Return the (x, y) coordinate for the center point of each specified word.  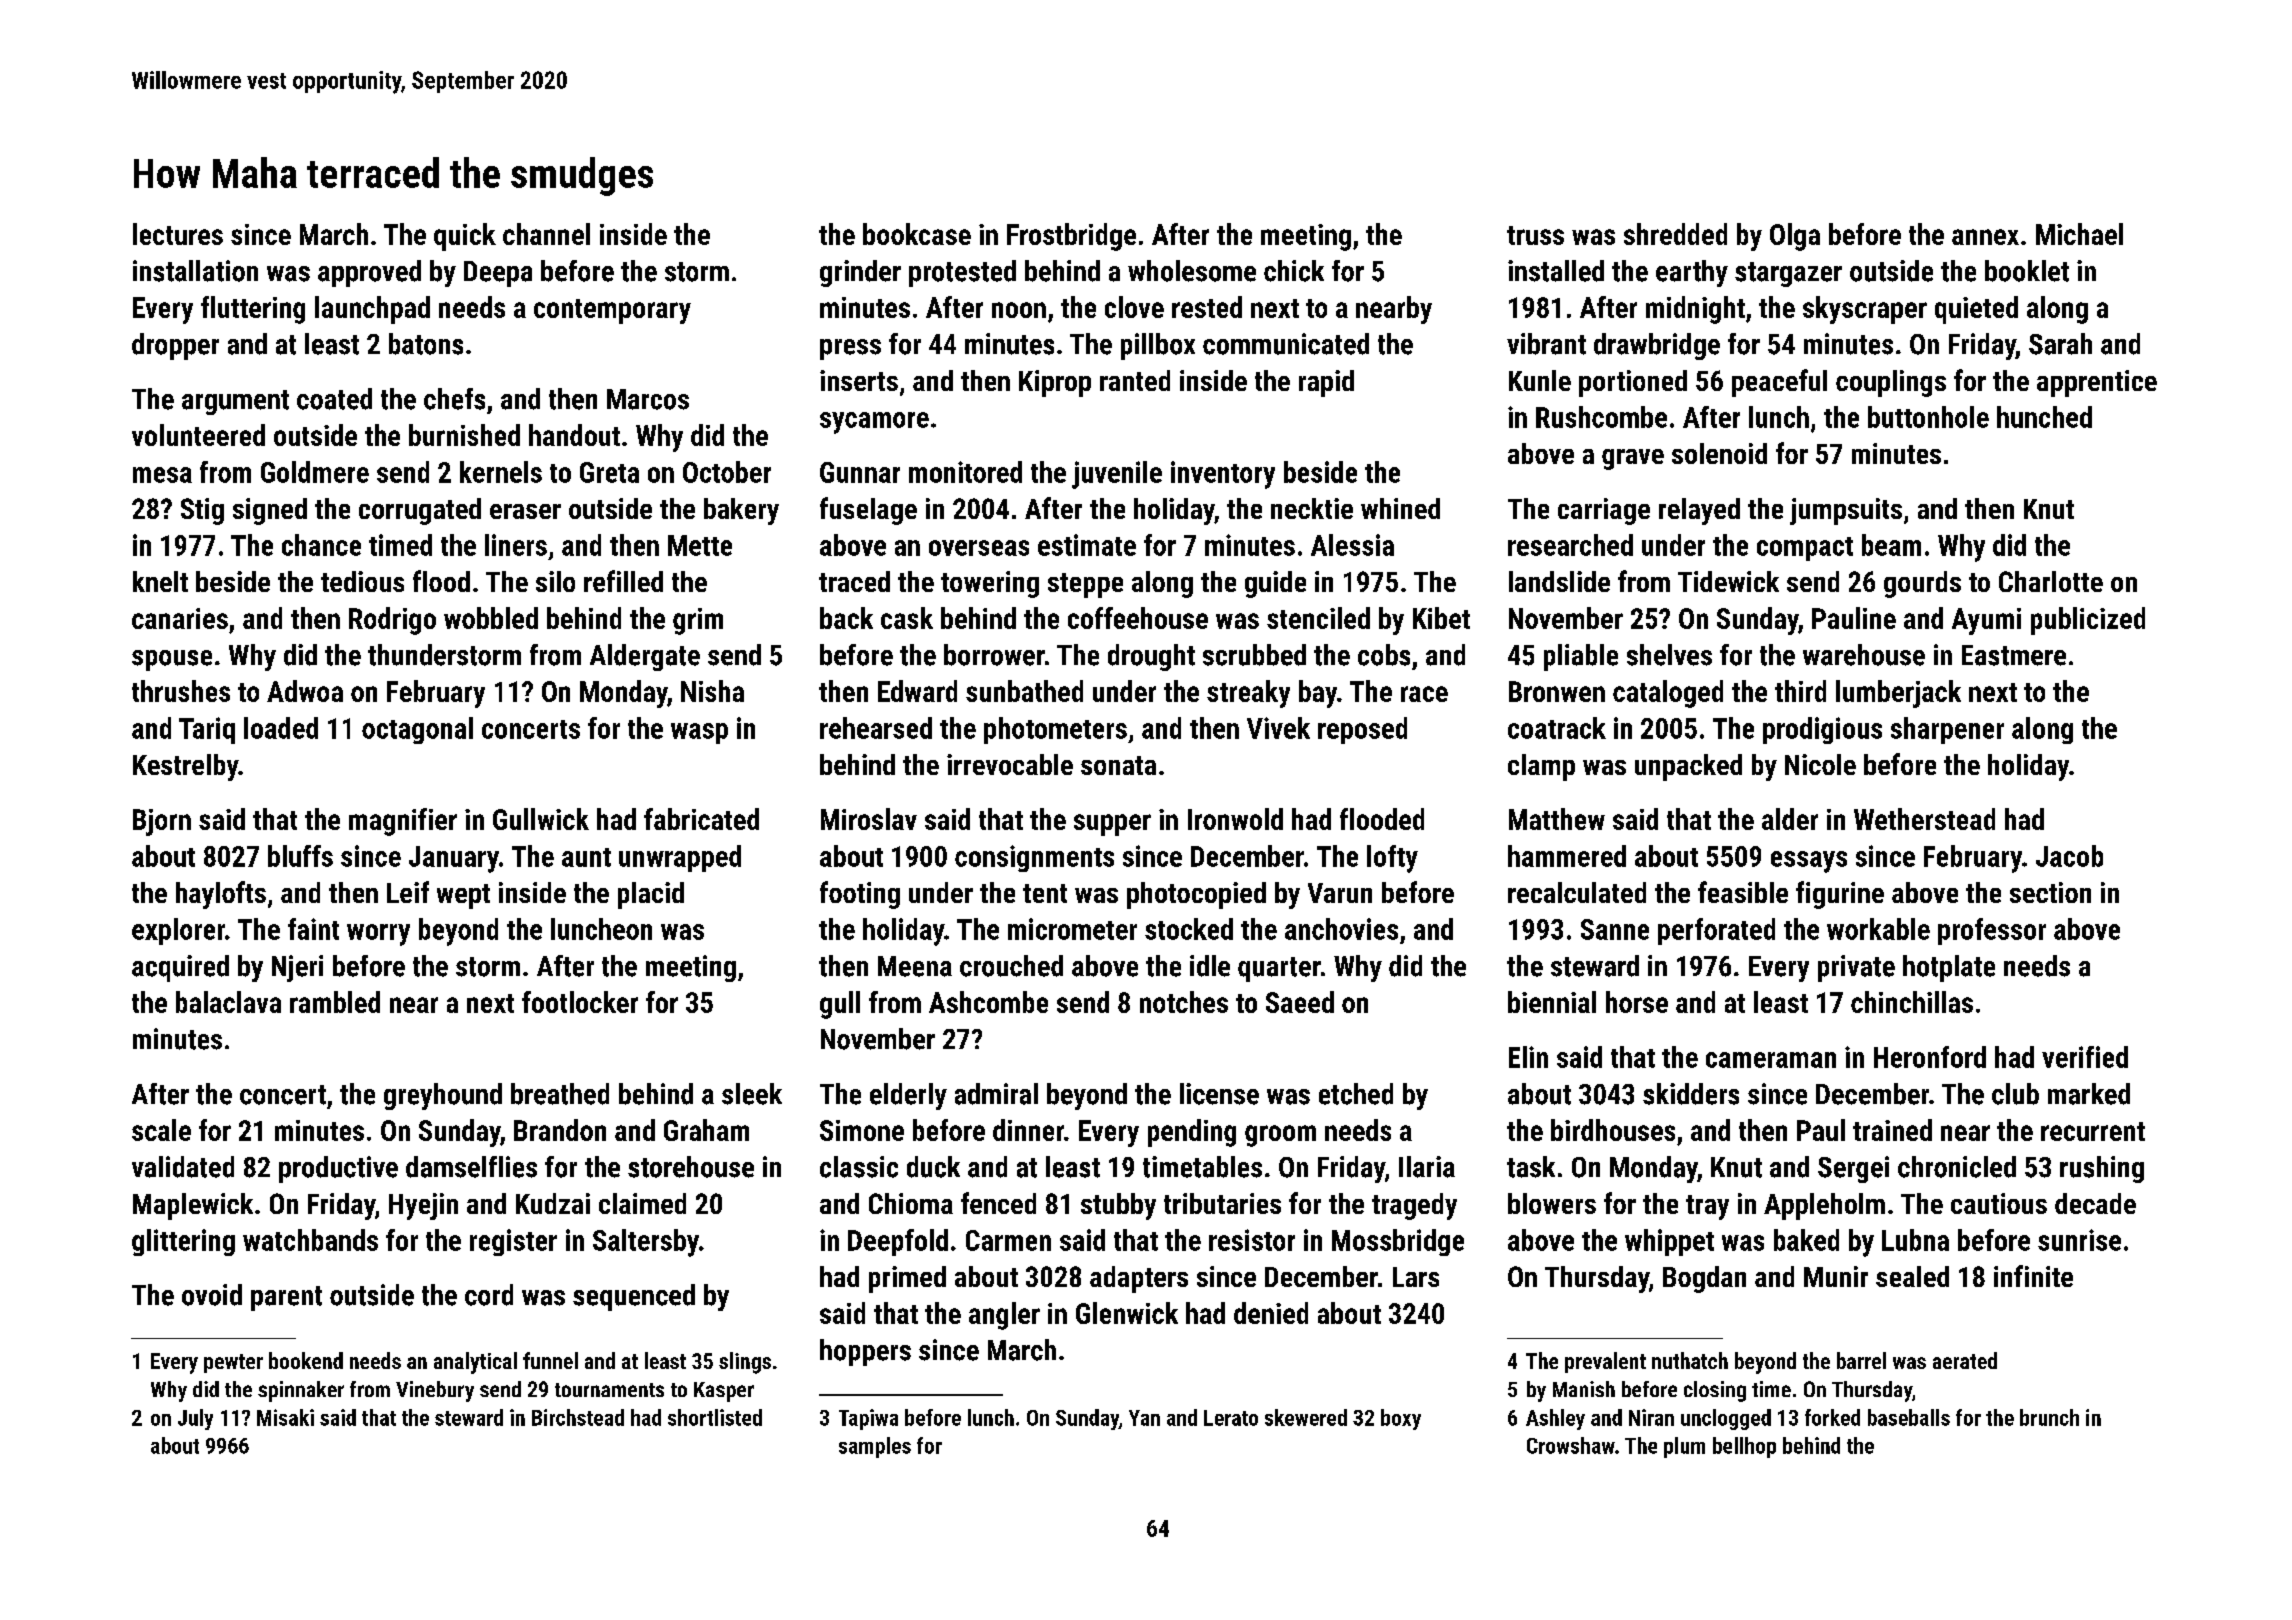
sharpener (1947, 730)
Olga (1795, 237)
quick (465, 237)
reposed (1362, 730)
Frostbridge (1071, 237)
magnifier (403, 822)
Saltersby (646, 1243)
